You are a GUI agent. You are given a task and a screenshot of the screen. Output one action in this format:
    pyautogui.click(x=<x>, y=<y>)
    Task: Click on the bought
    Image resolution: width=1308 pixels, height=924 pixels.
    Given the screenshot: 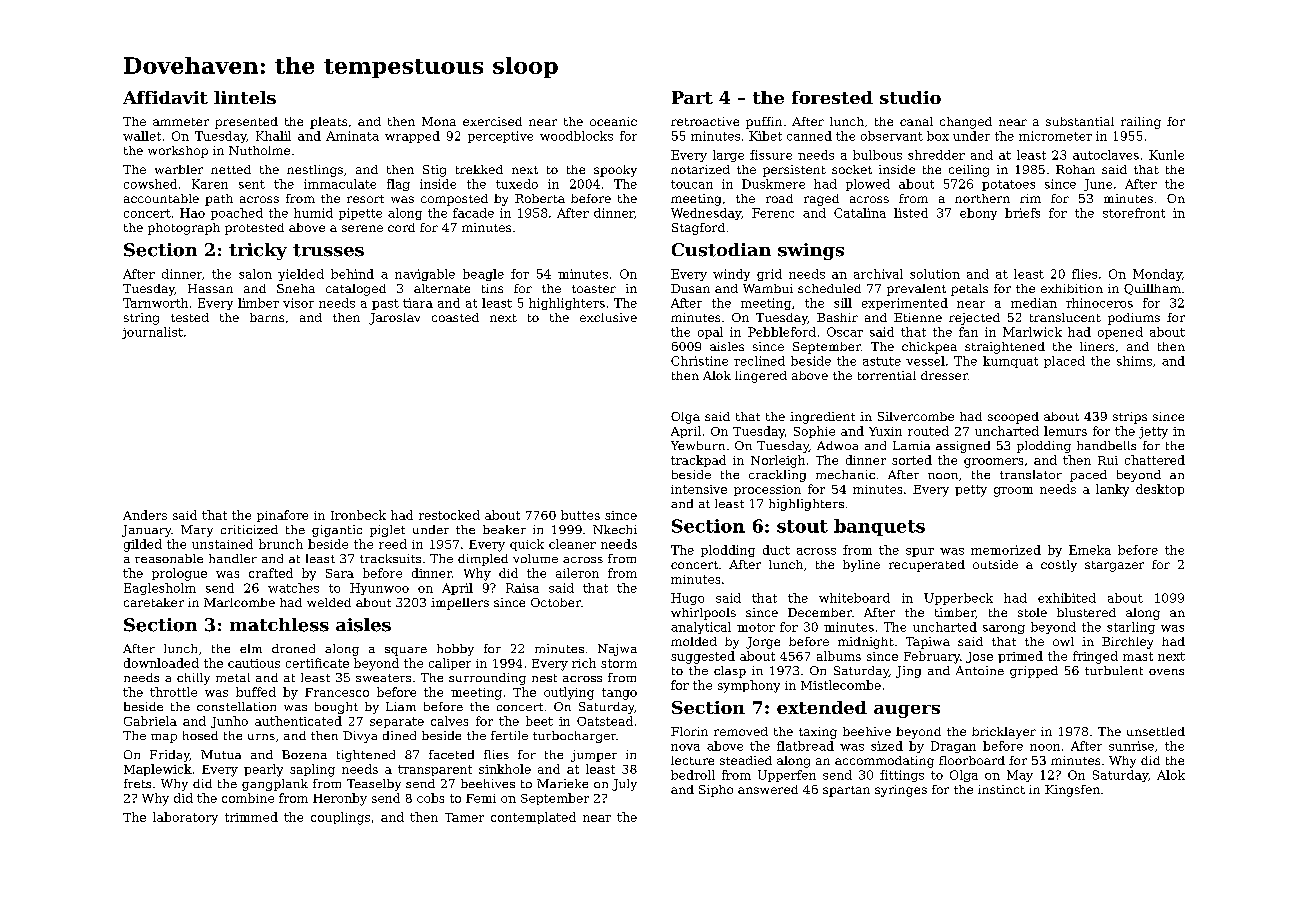 What is the action you would take?
    pyautogui.click(x=336, y=708)
